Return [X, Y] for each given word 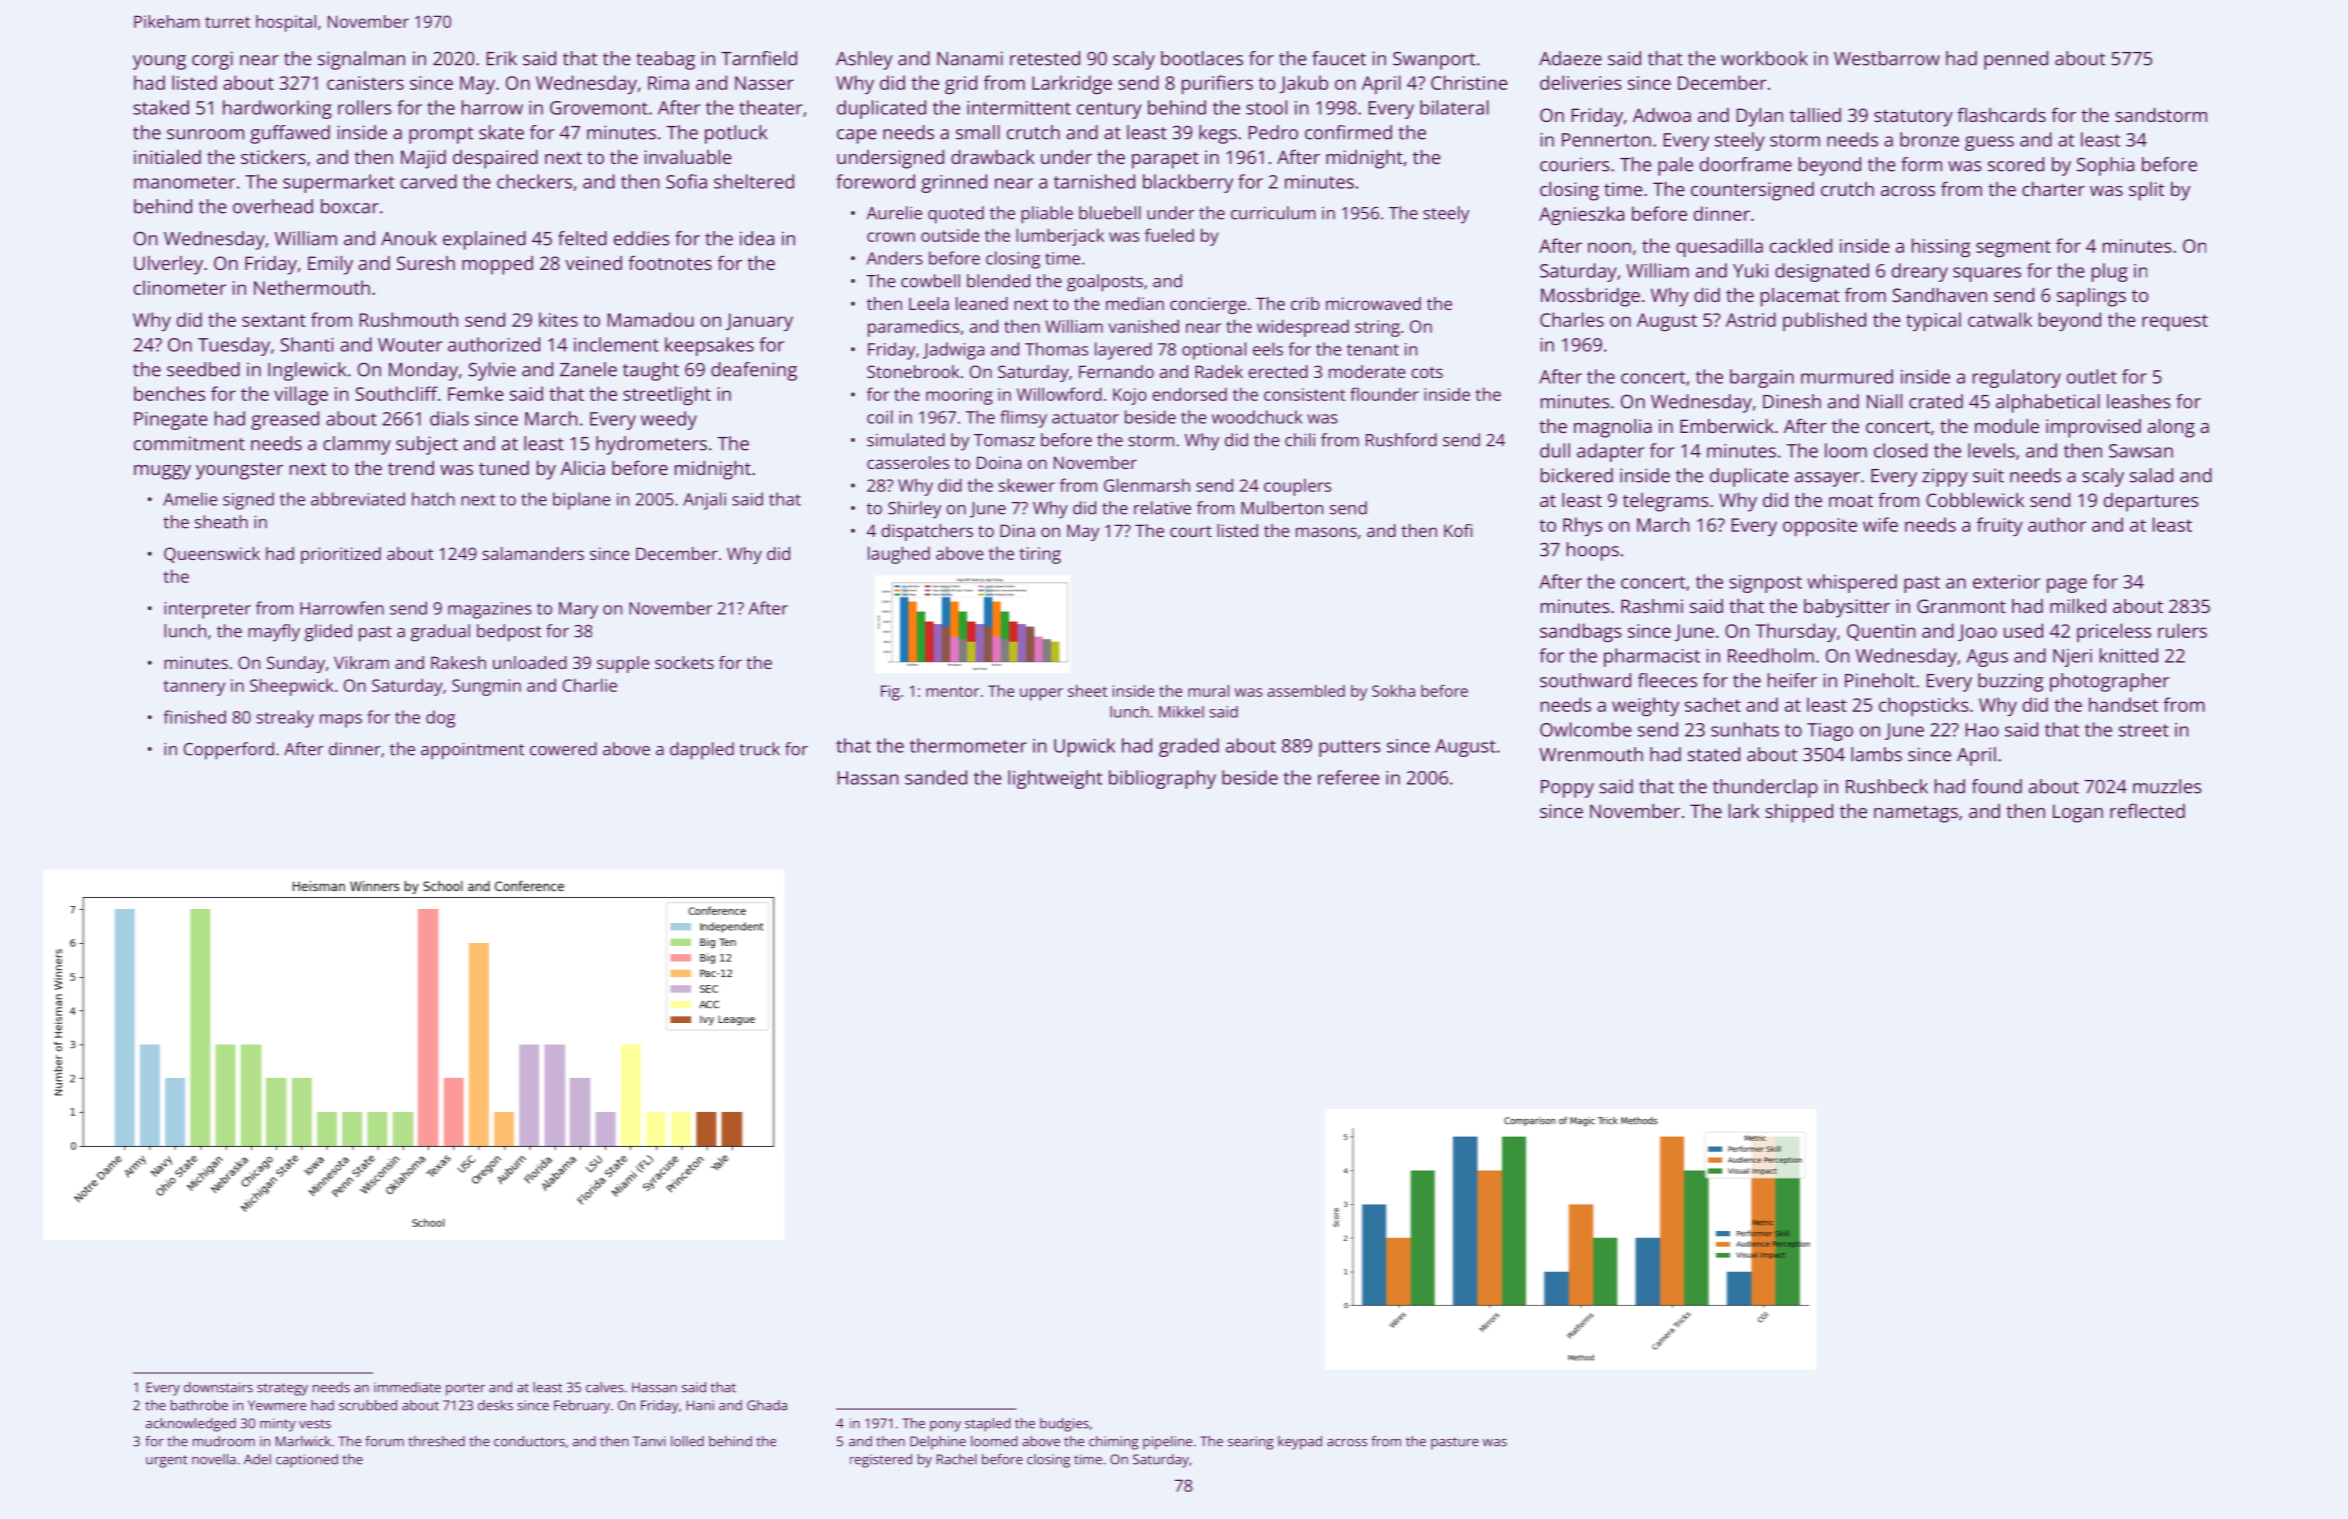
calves [605, 1387]
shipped [1799, 813]
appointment [472, 751]
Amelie [190, 499]
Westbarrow [1887, 58]
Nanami [970, 58]
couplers [1297, 487]
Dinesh [1792, 401]
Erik [502, 58]
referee [1348, 777]
